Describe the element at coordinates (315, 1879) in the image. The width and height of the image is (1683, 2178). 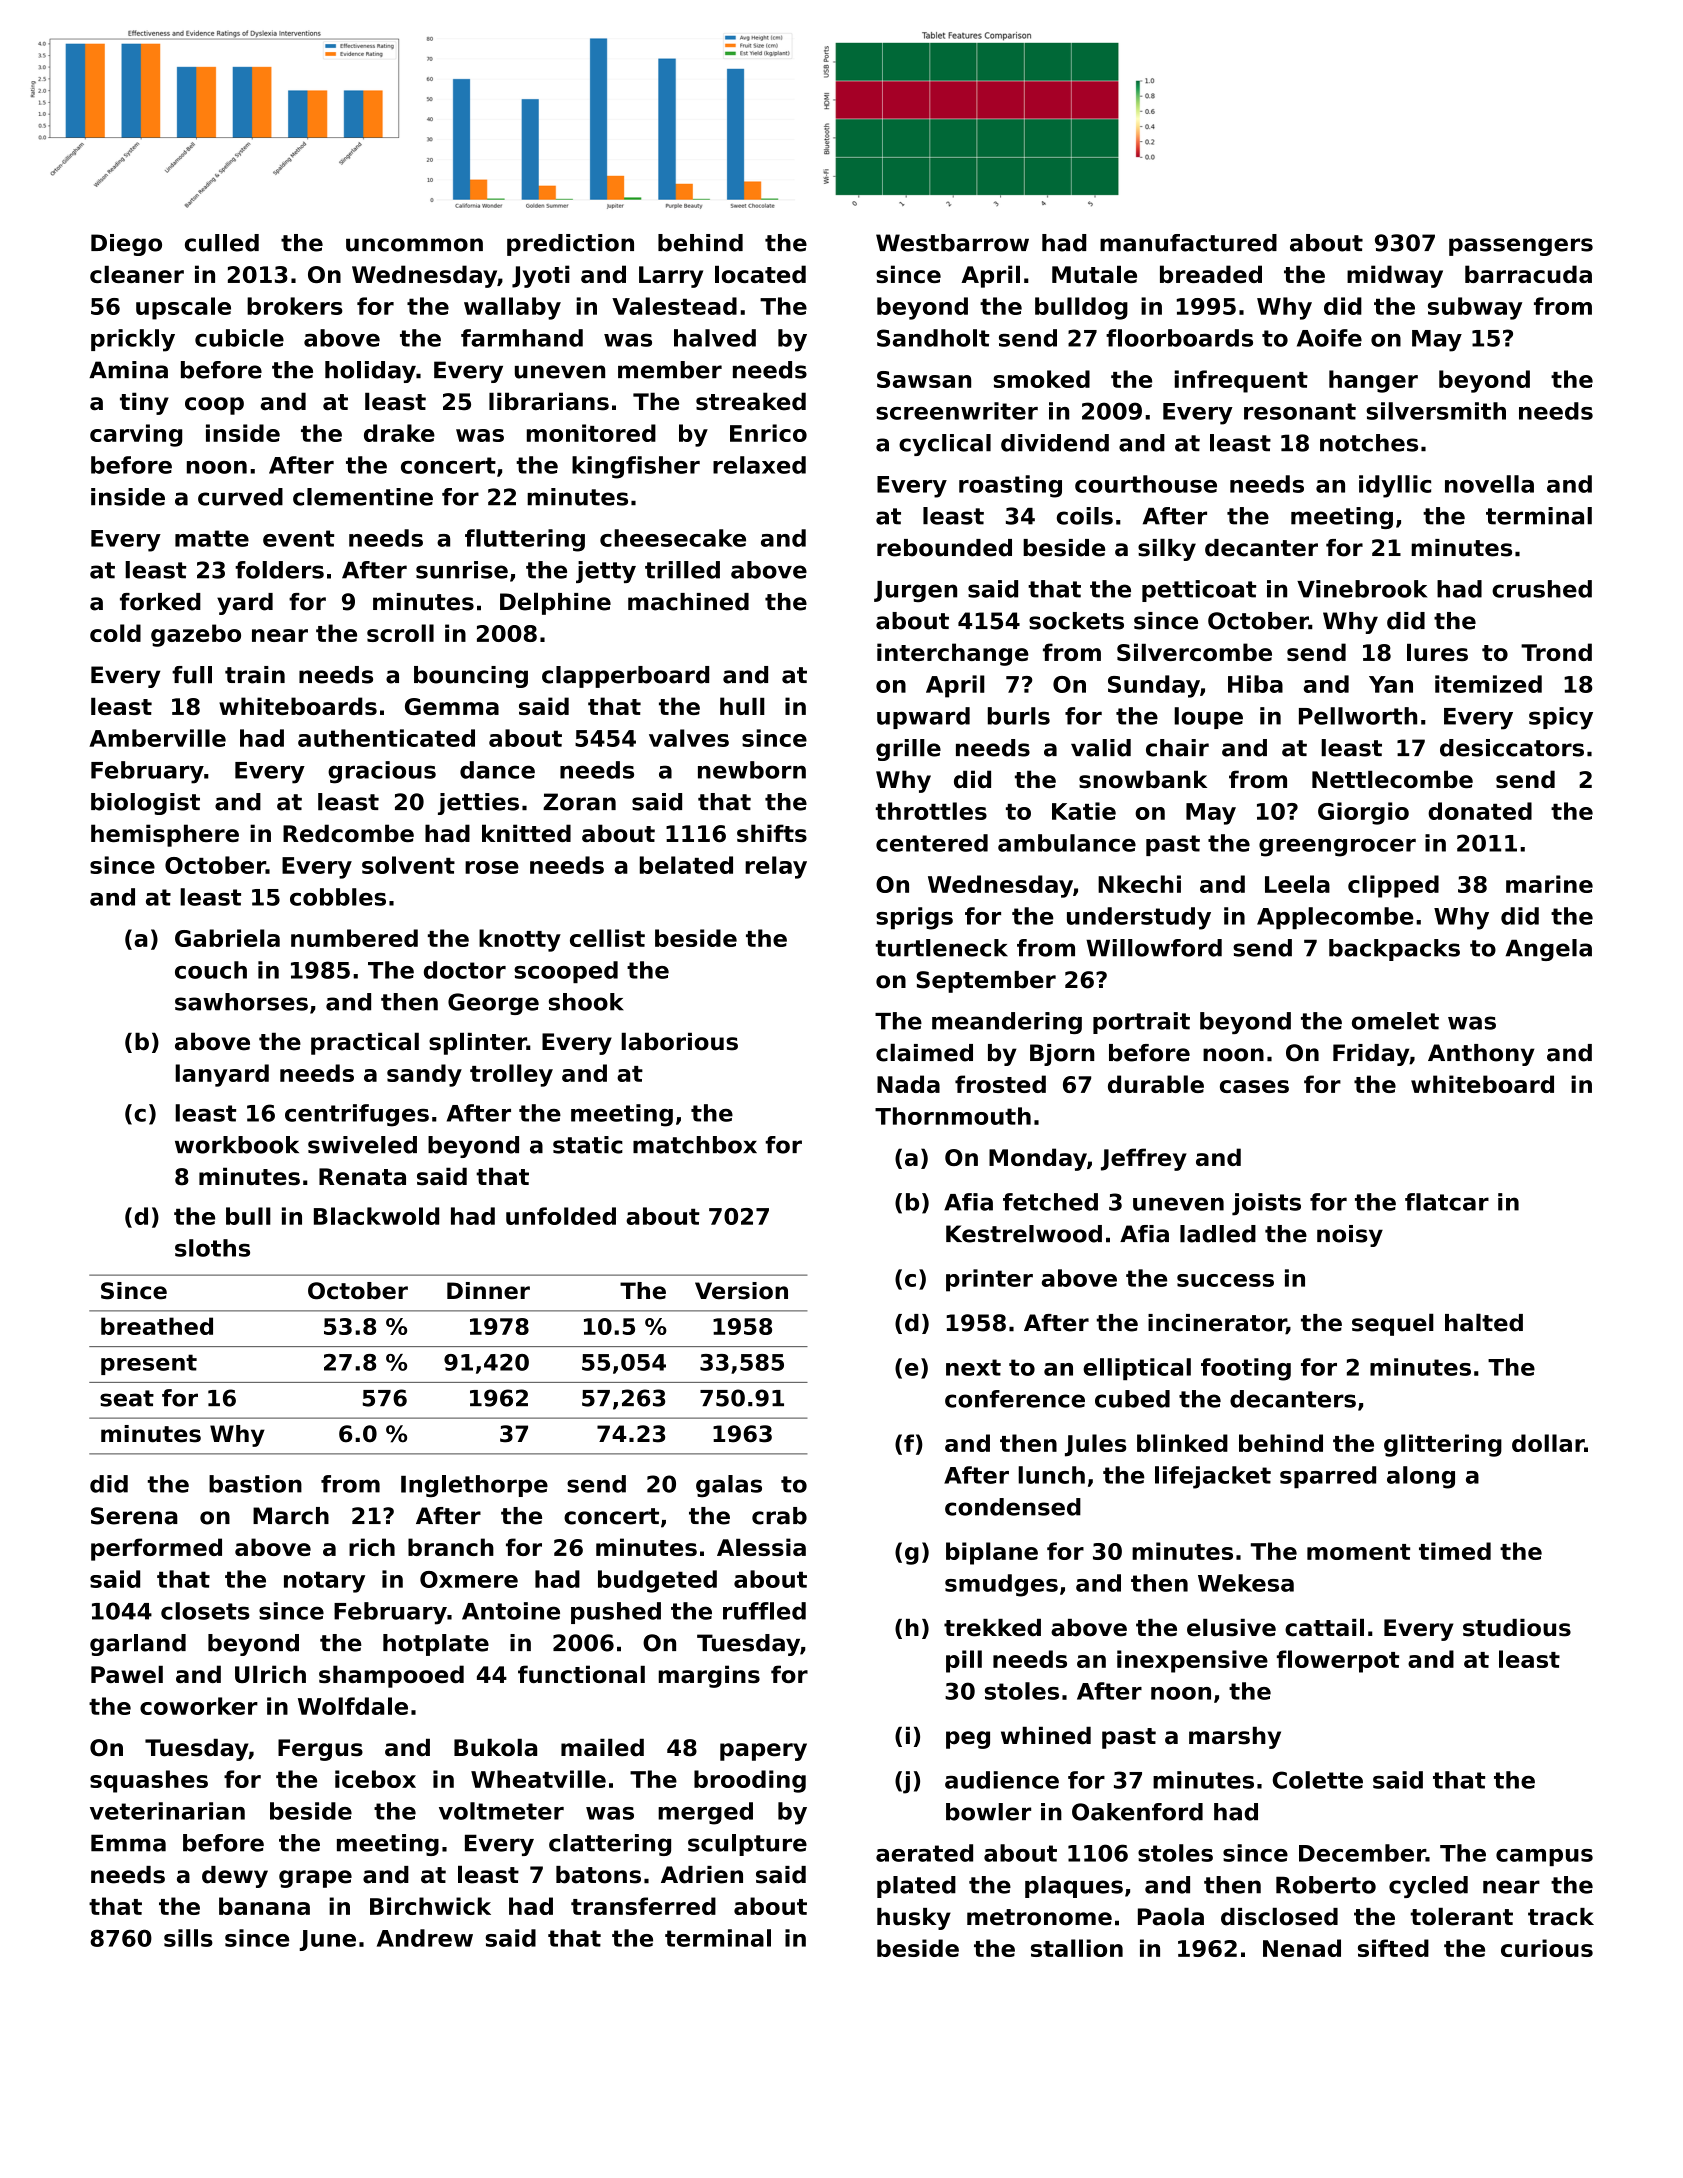
I see `grape` at that location.
